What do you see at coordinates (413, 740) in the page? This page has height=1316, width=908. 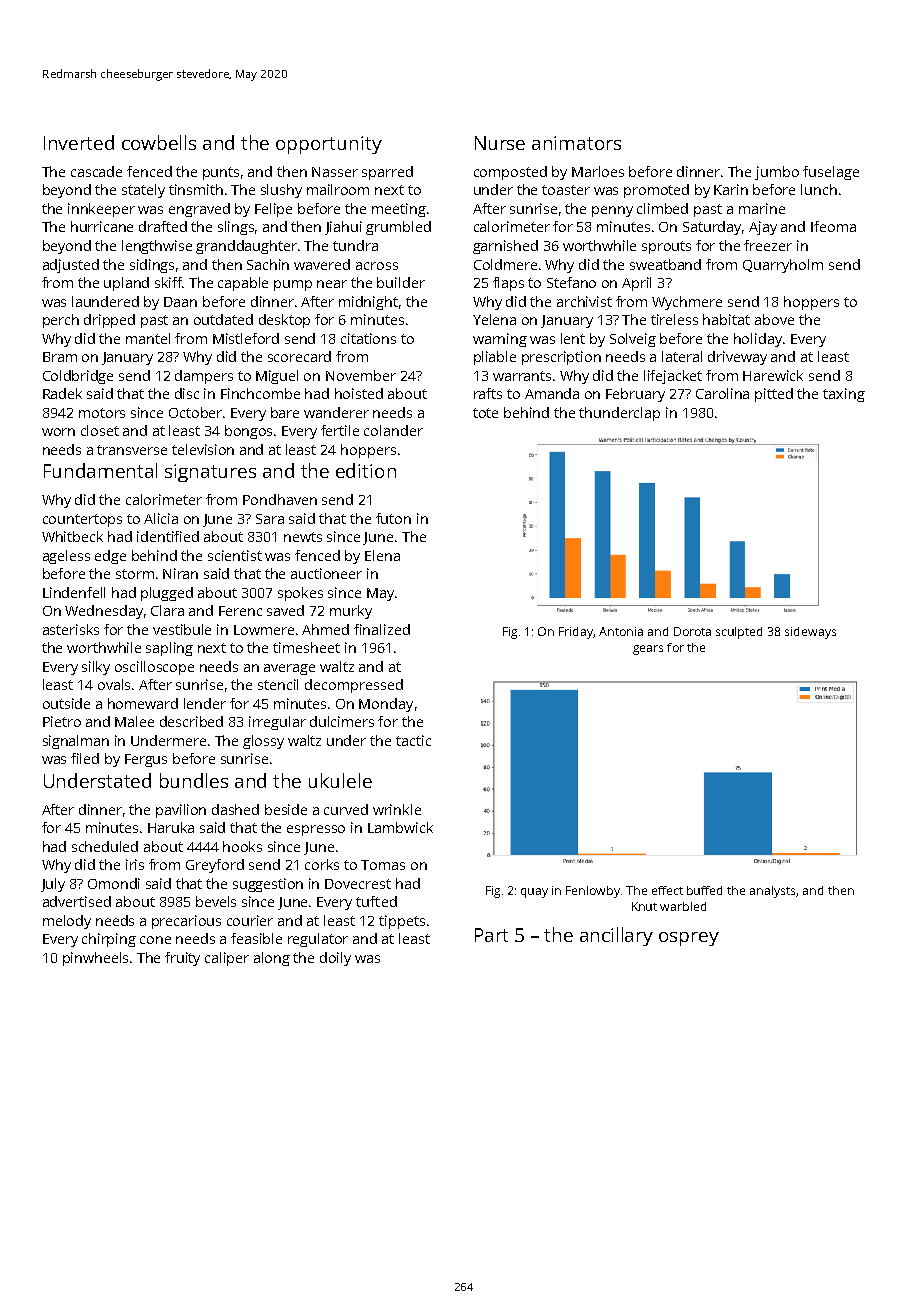 I see `tactic` at bounding box center [413, 740].
